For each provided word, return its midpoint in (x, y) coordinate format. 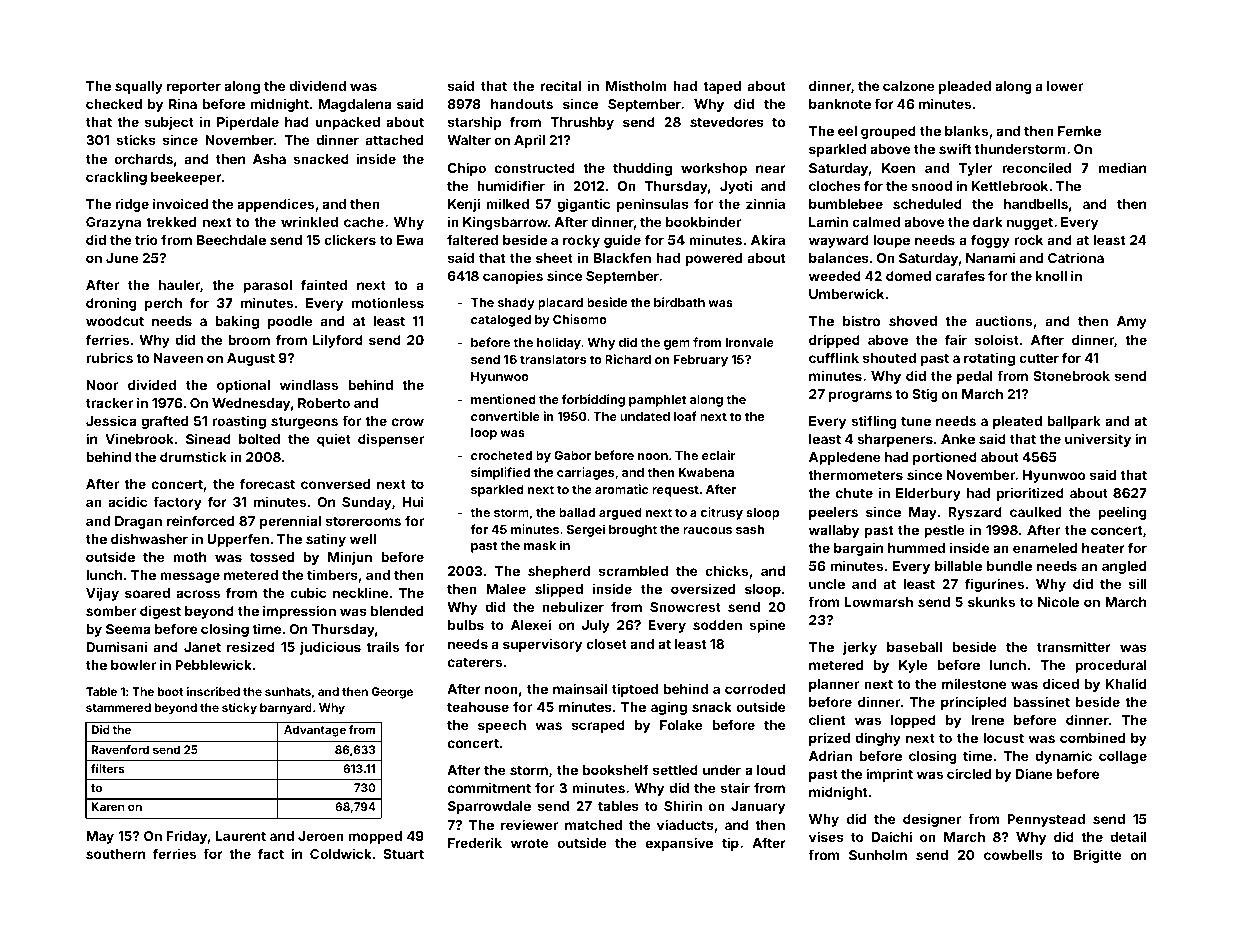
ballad (577, 512)
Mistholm (636, 85)
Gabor (572, 455)
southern (115, 854)
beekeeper (186, 178)
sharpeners (895, 440)
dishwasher (149, 538)
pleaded (965, 87)
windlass (309, 384)
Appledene (845, 458)
